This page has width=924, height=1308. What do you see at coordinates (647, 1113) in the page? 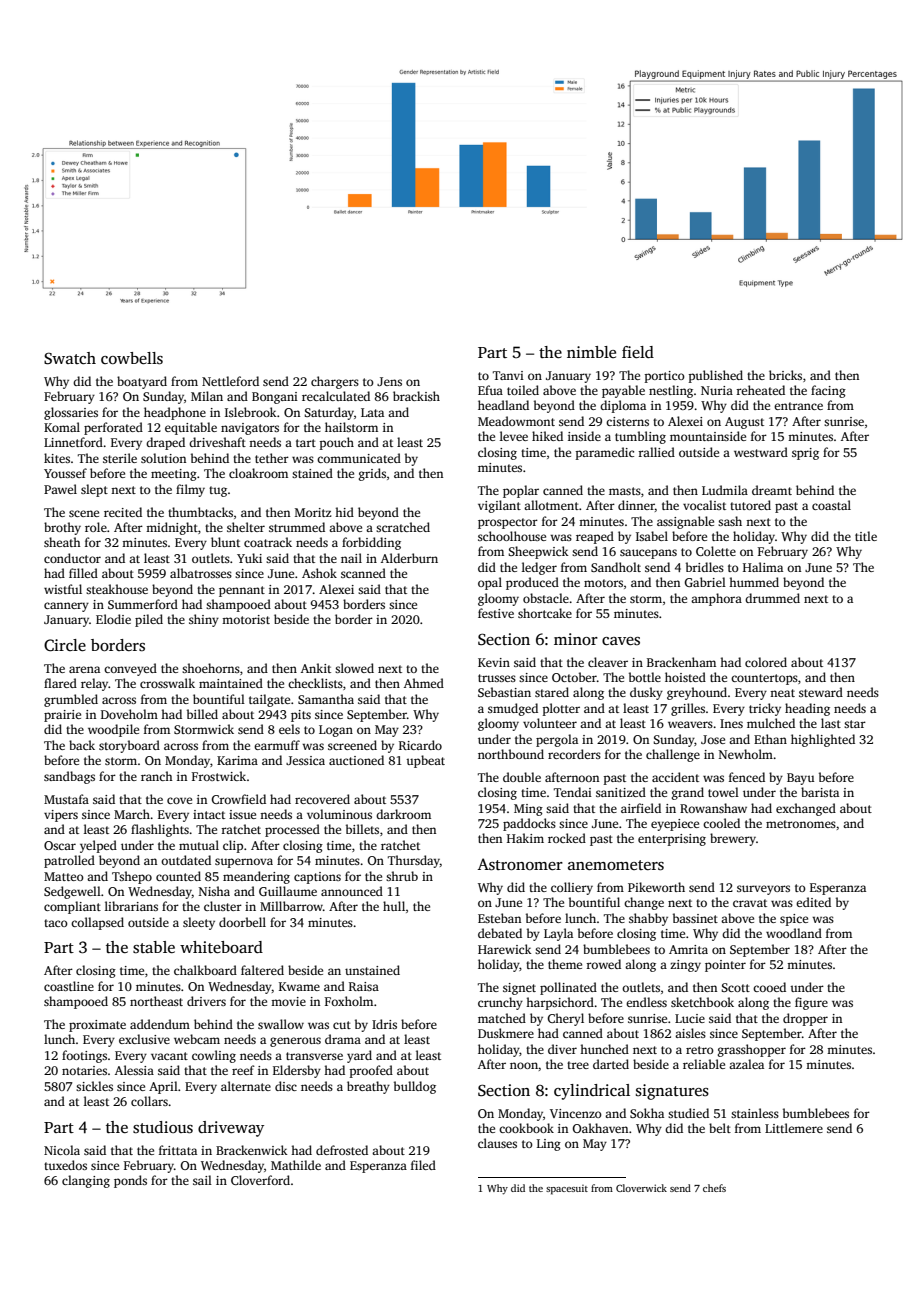
I see `Sokha` at bounding box center [647, 1113].
